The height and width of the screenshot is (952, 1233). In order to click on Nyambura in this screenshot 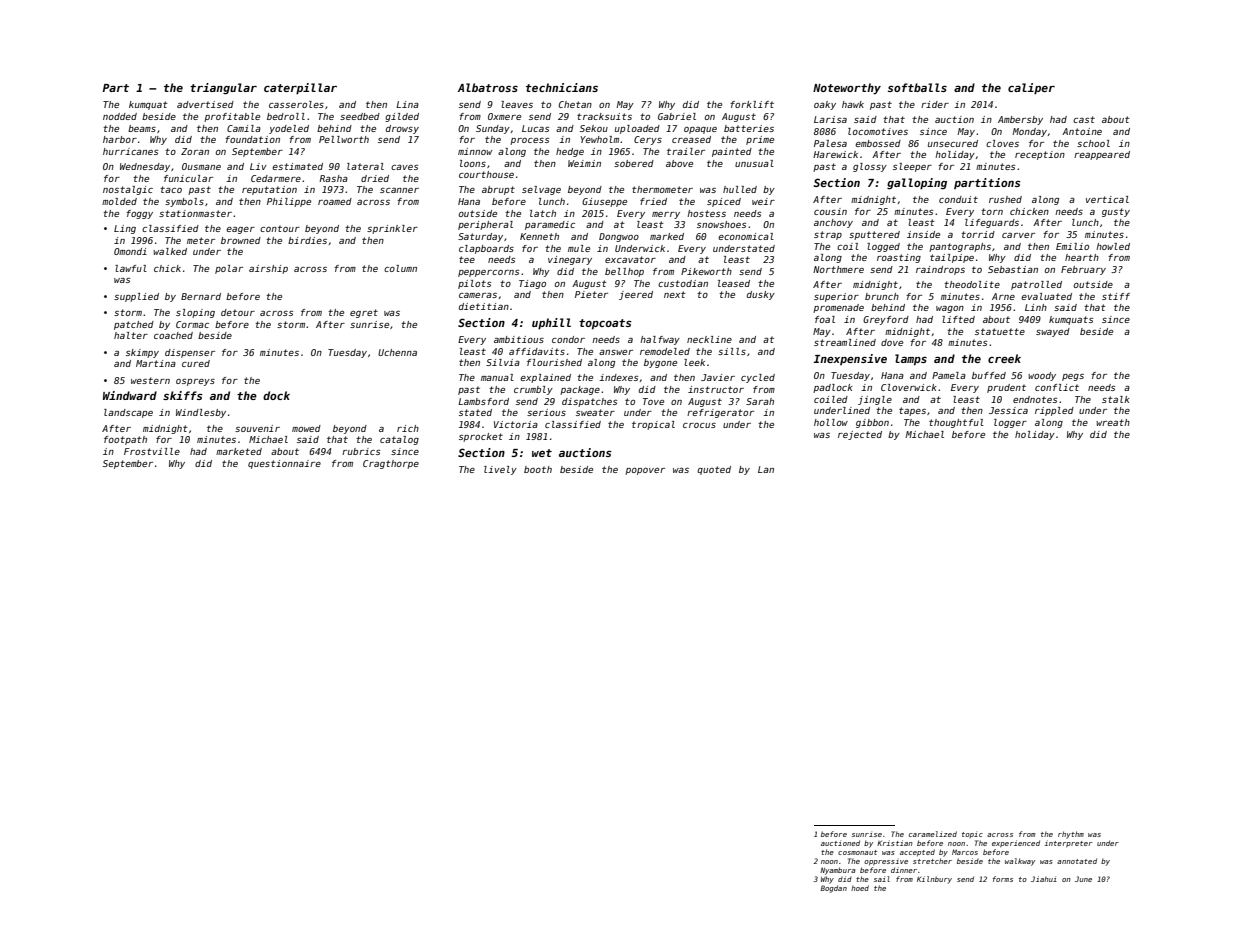, I will do `click(837, 871)`.
